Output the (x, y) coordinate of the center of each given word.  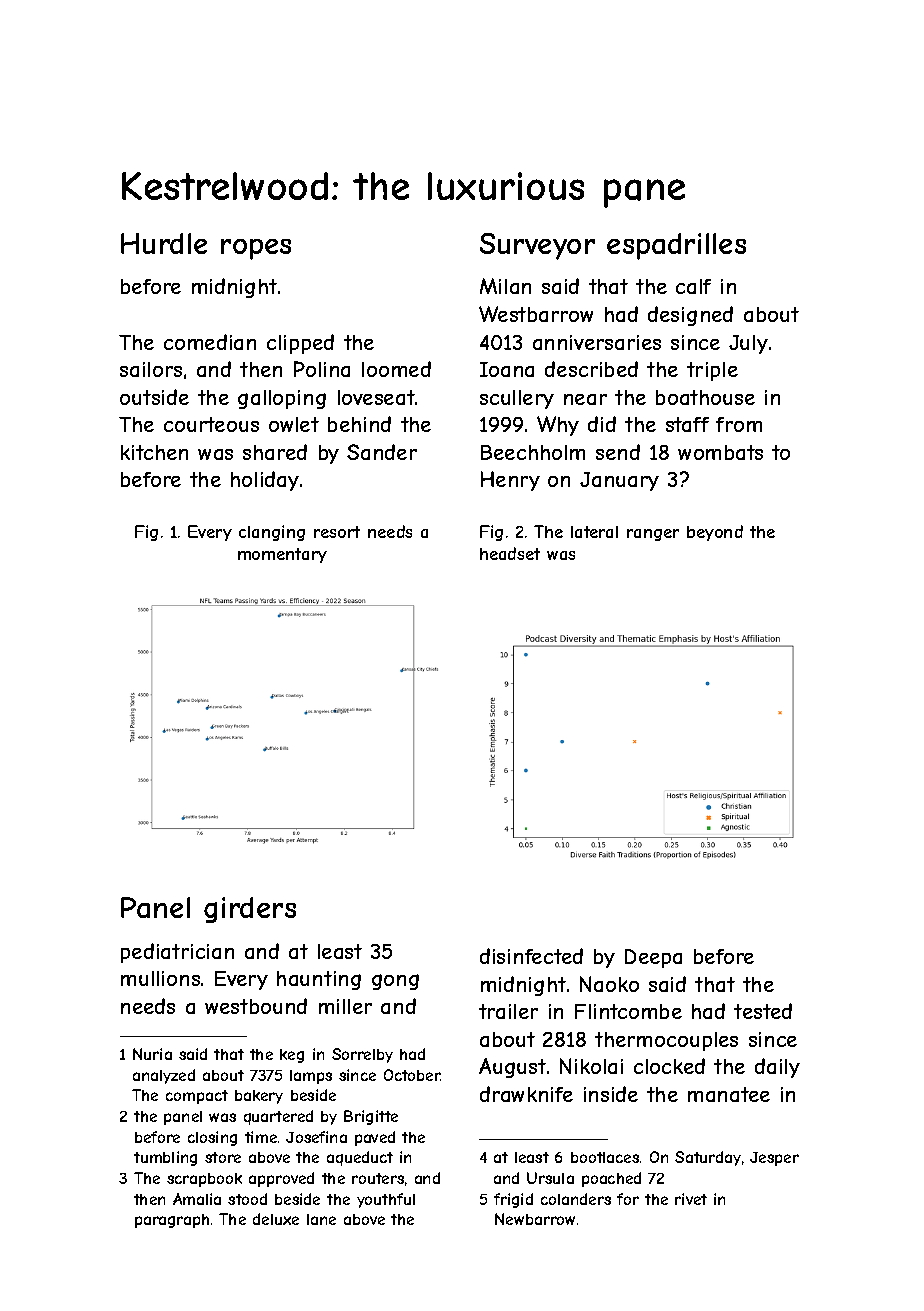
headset (510, 553)
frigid (513, 1200)
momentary (282, 555)
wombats (720, 452)
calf (693, 286)
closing (212, 1138)
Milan (505, 286)
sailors (151, 369)
